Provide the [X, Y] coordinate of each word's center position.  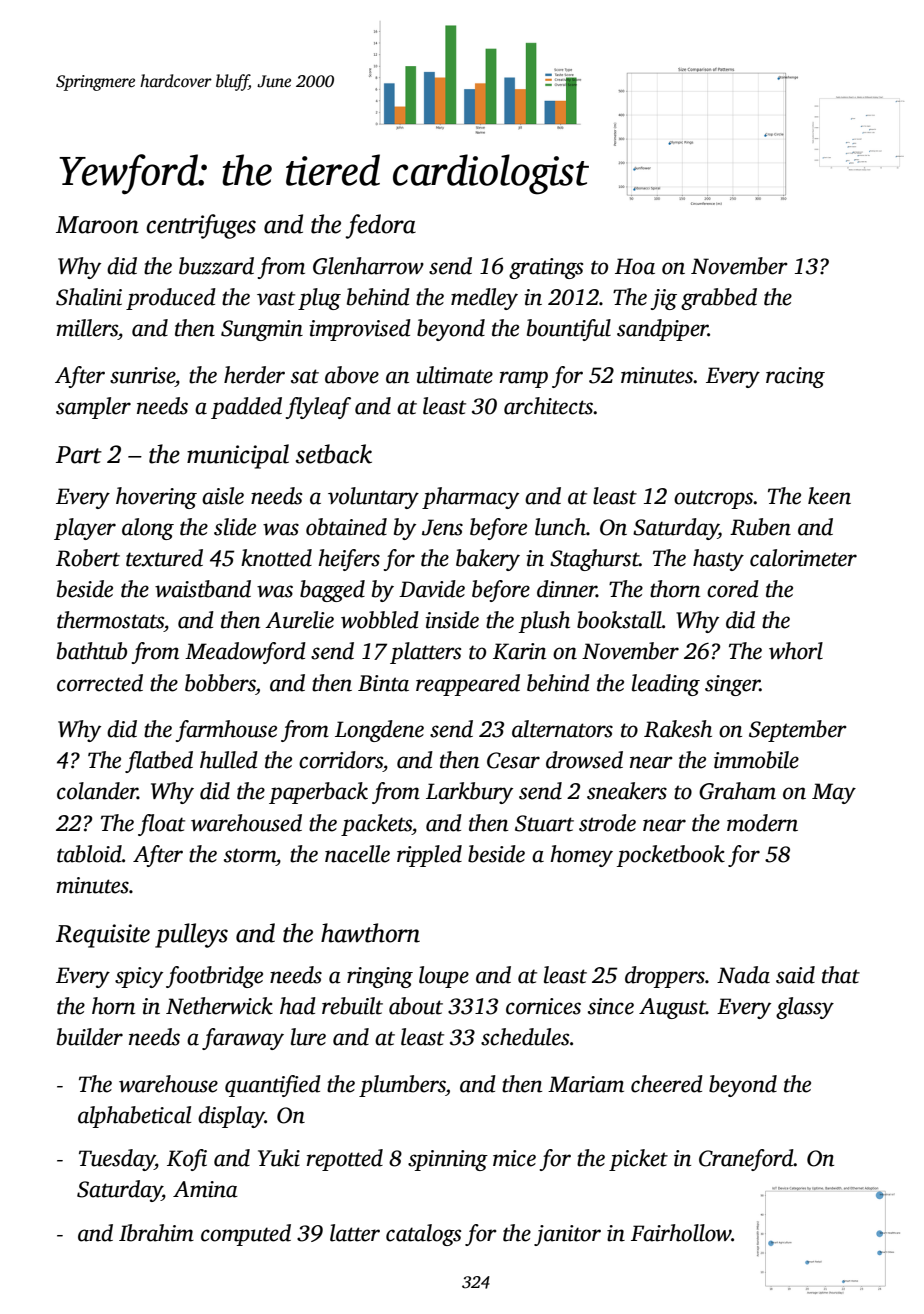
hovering [156, 498]
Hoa [635, 266]
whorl [796, 651]
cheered [667, 1084]
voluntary [373, 498]
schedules [525, 1037]
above [352, 375]
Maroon [97, 225]
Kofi [187, 1160]
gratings [546, 268]
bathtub [92, 651]
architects [548, 406]
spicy [139, 977]
